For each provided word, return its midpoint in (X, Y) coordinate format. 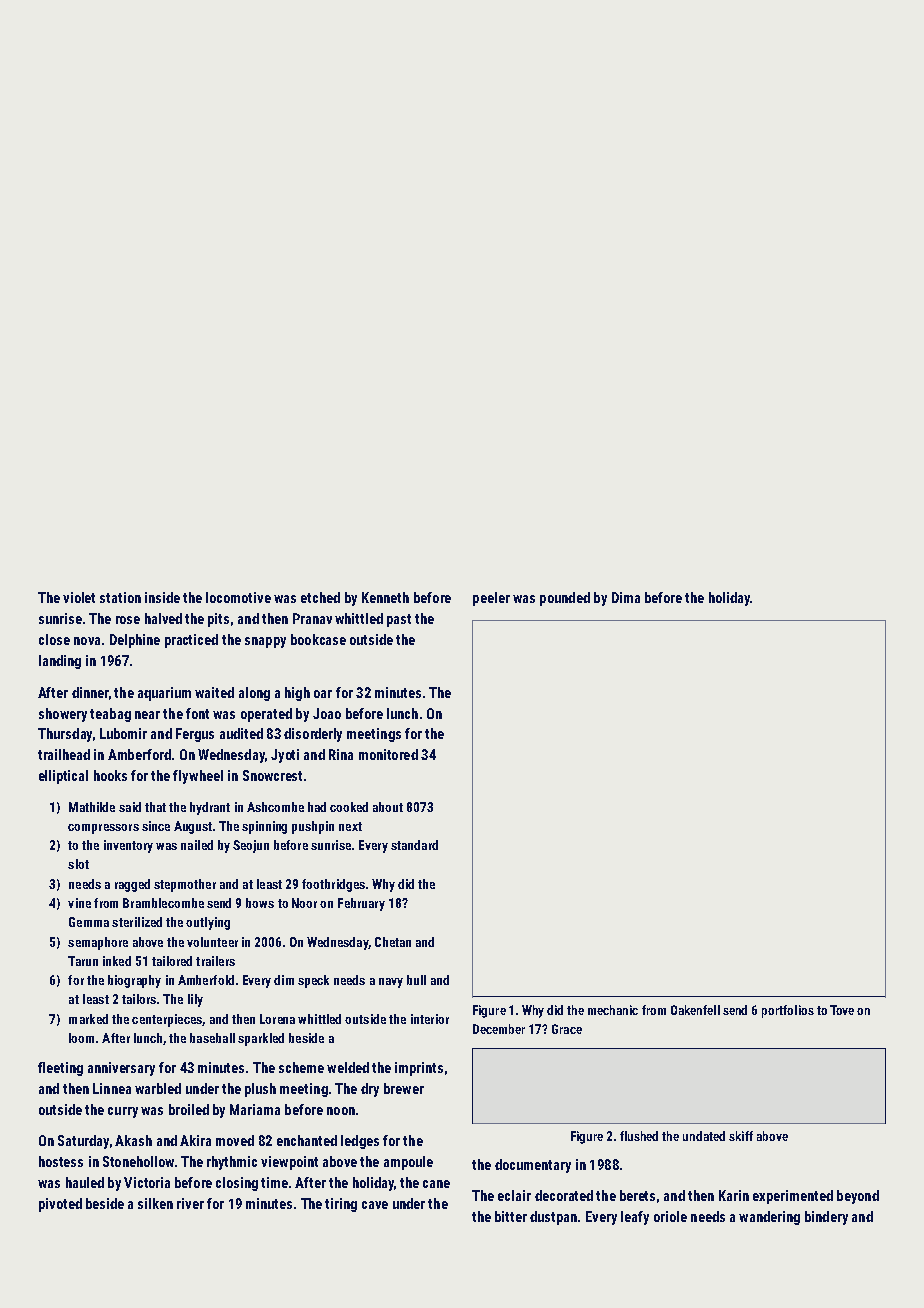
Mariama (255, 1109)
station (120, 597)
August (193, 827)
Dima (626, 597)
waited (214, 692)
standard (414, 845)
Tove (842, 1010)
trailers (215, 961)
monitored (388, 754)
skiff (741, 1136)
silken (155, 1203)
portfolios (788, 1011)
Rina (341, 754)
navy (391, 983)
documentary (533, 1166)
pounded (565, 599)
